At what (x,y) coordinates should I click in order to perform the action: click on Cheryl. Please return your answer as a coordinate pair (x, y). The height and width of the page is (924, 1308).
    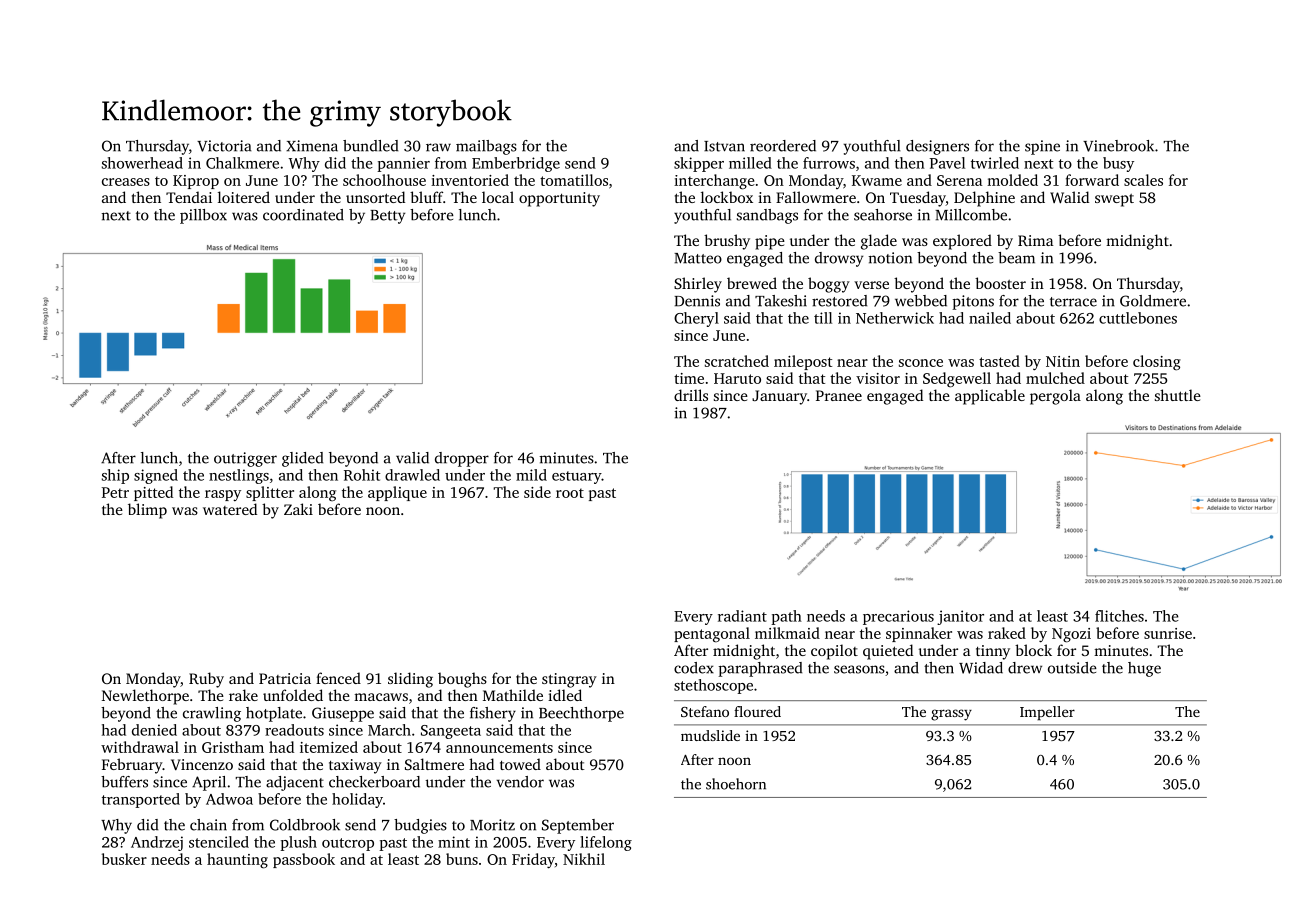
    Looking at the image, I should click on (696, 319).
